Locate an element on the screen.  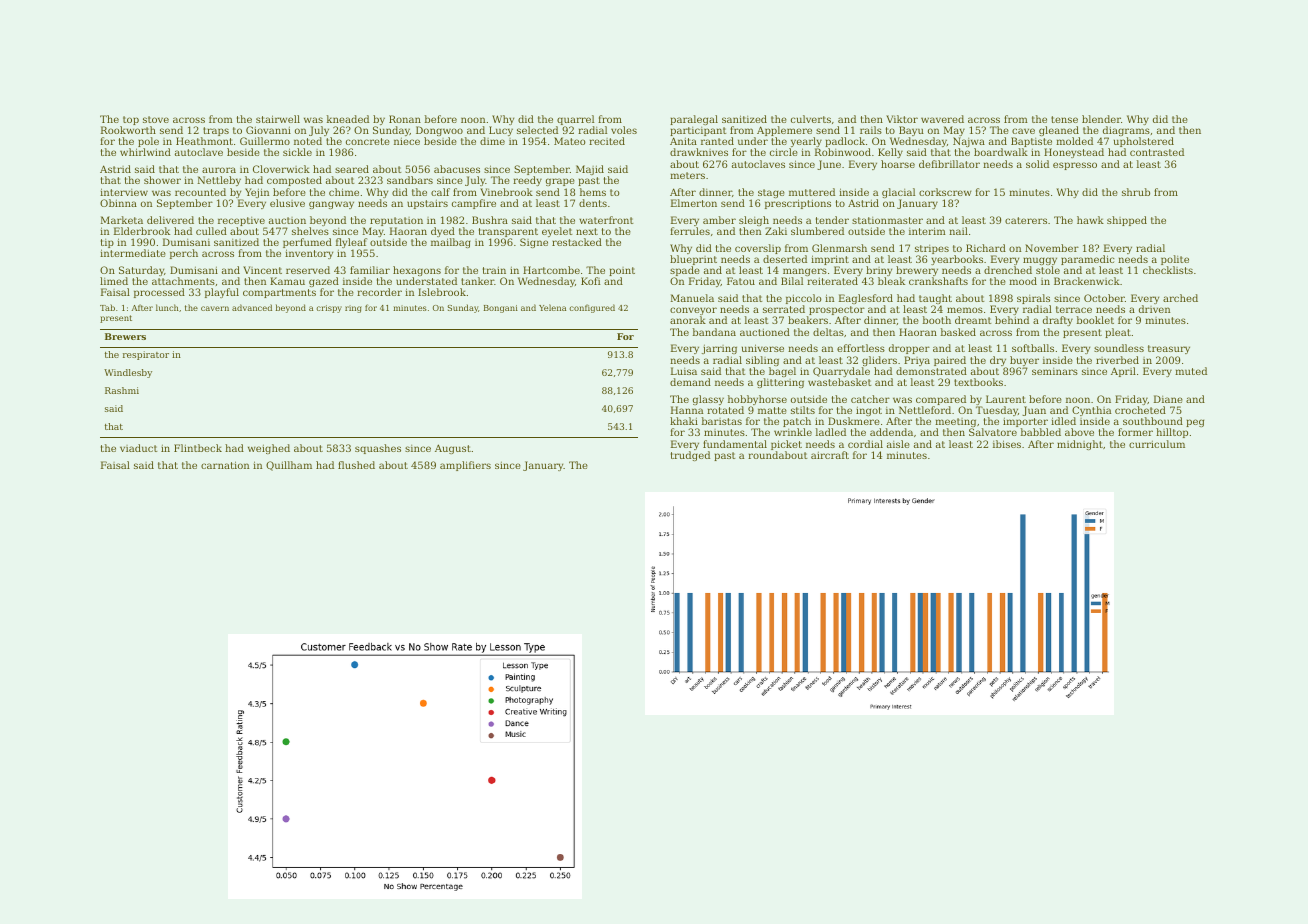
paralegal is located at coordinates (694, 120).
